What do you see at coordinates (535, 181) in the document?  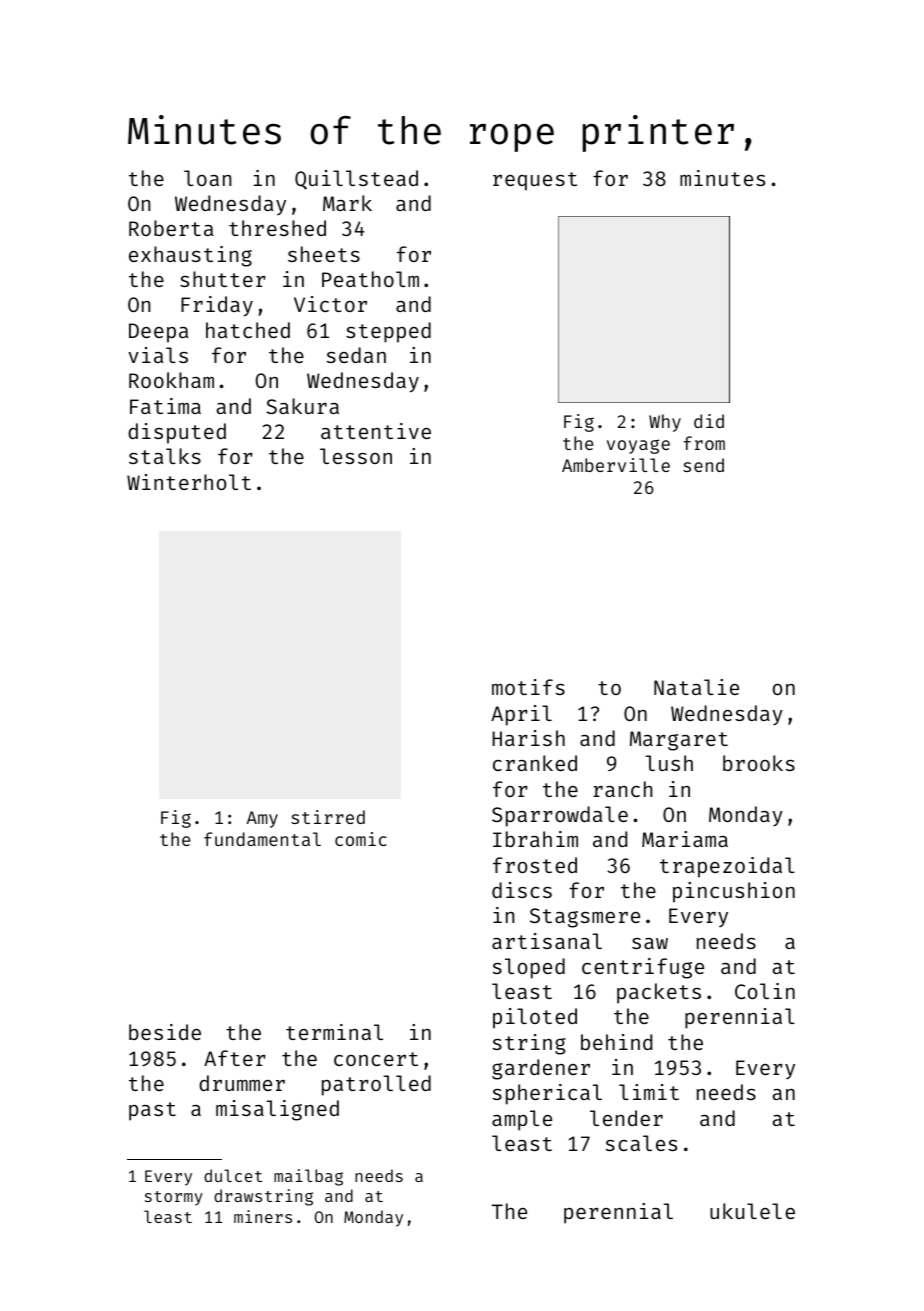 I see `request` at bounding box center [535, 181].
